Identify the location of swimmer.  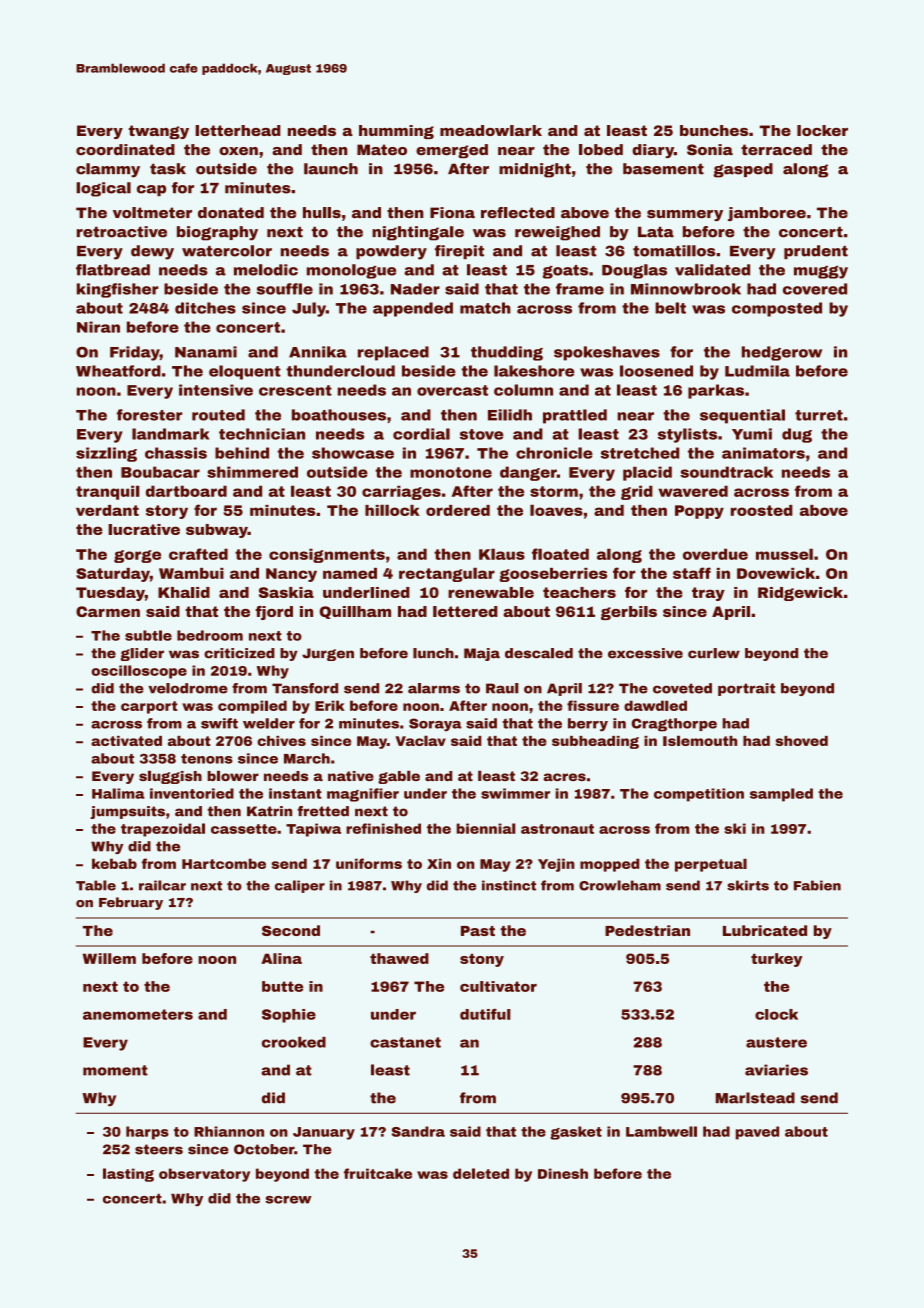
(515, 793).
